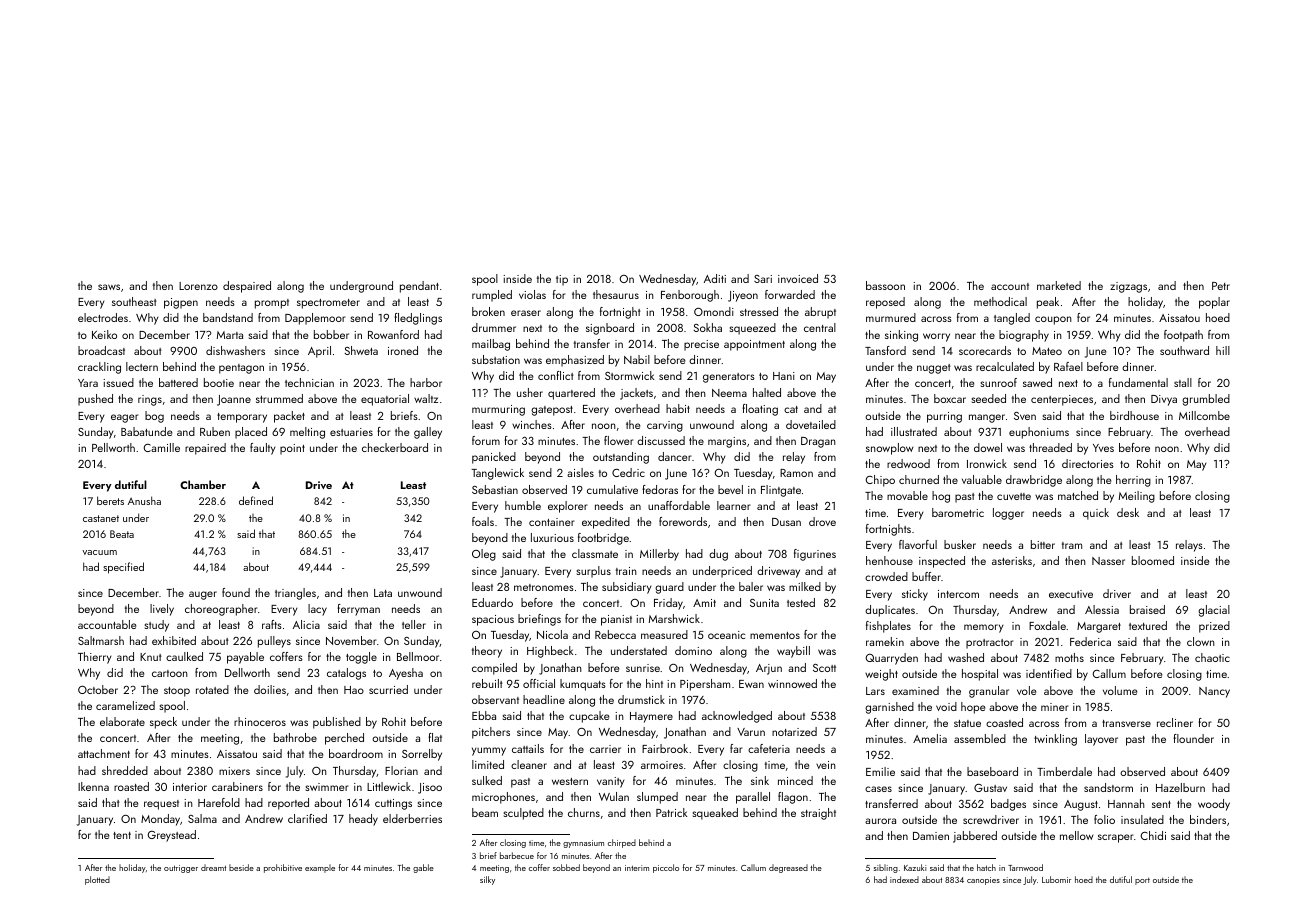  What do you see at coordinates (544, 587) in the screenshot?
I see `metronomes` at bounding box center [544, 587].
